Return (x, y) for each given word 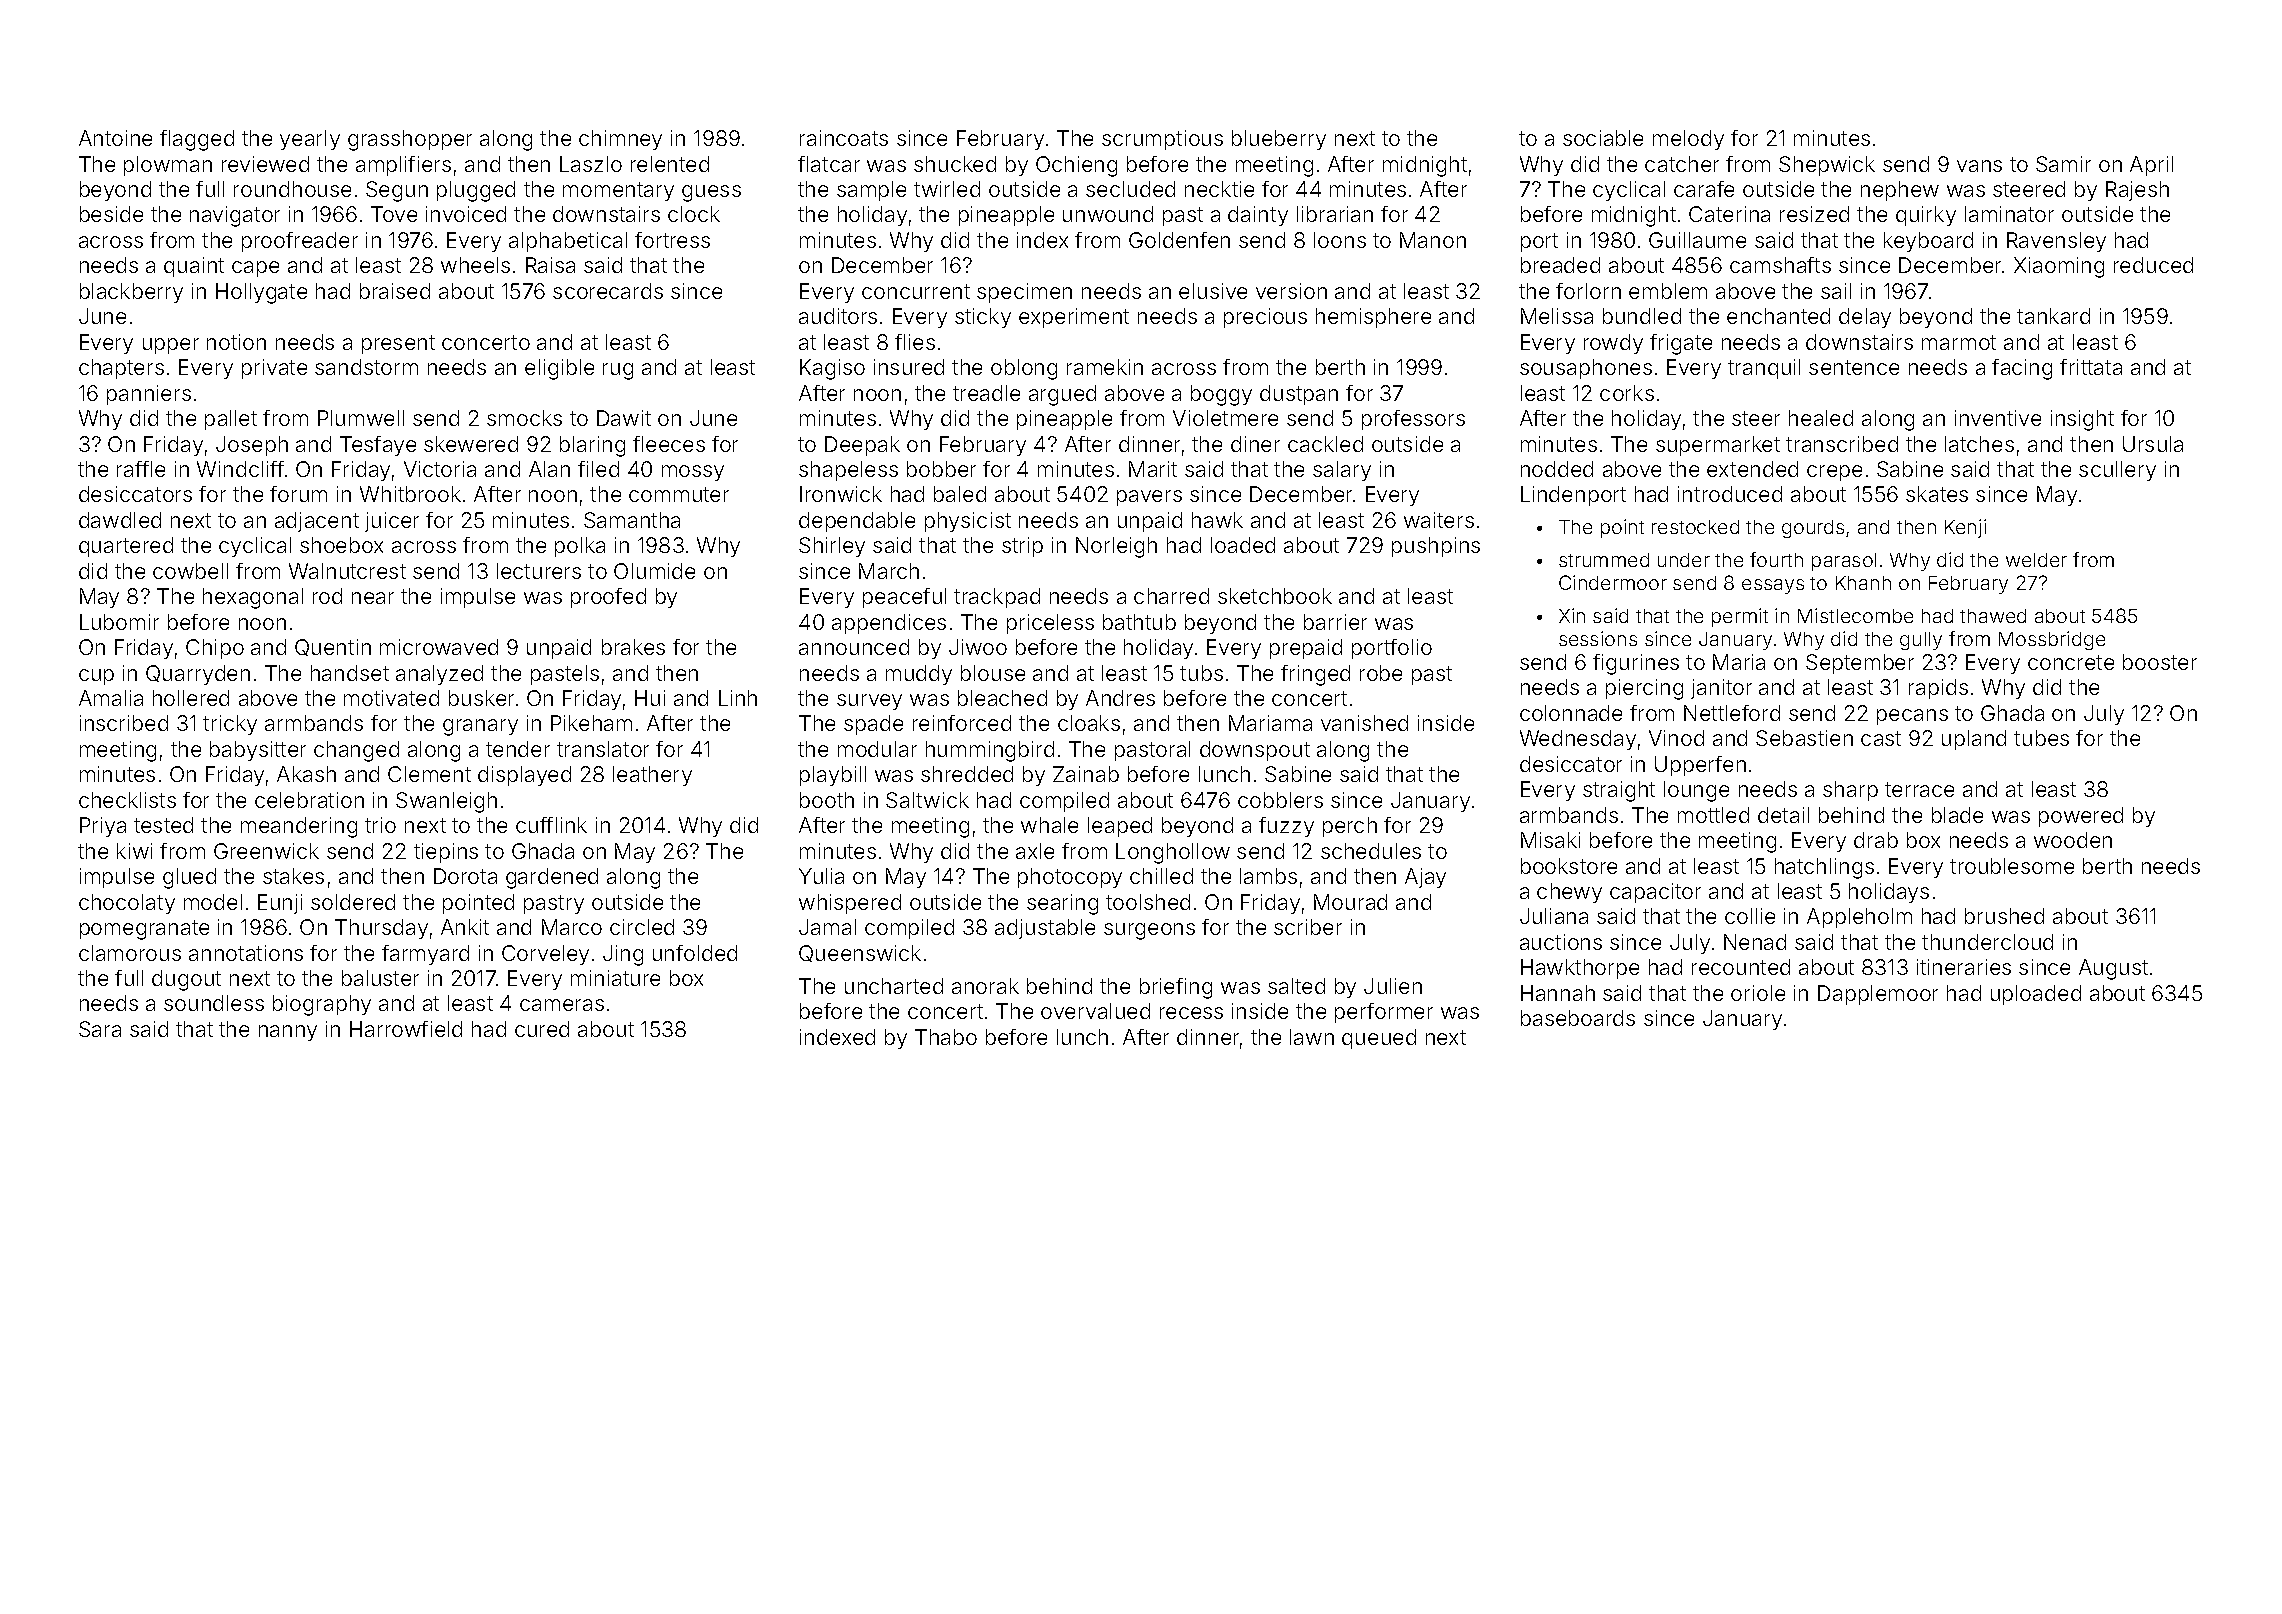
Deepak (862, 446)
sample (871, 191)
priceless (1050, 624)
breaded (1560, 265)
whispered (850, 904)
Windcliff (240, 469)
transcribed (1842, 444)
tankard (2053, 316)
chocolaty (127, 904)
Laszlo (591, 164)
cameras (562, 1005)
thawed (1993, 616)
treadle (986, 393)
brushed (2004, 916)
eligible (559, 369)
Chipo (215, 649)
